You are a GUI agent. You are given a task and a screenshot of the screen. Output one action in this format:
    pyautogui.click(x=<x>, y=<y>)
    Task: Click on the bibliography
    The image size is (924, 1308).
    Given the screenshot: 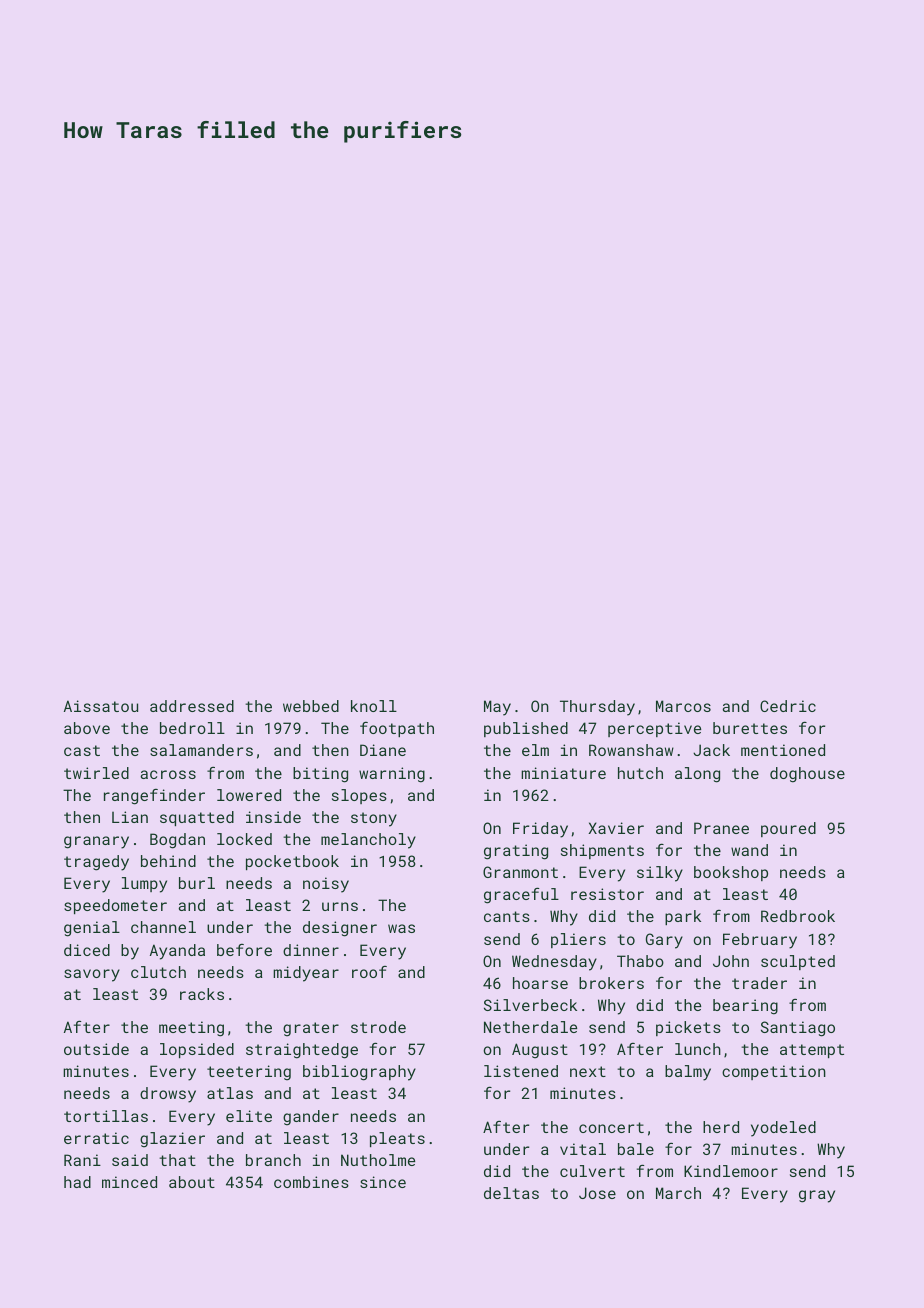 What is the action you would take?
    pyautogui.click(x=359, y=1073)
